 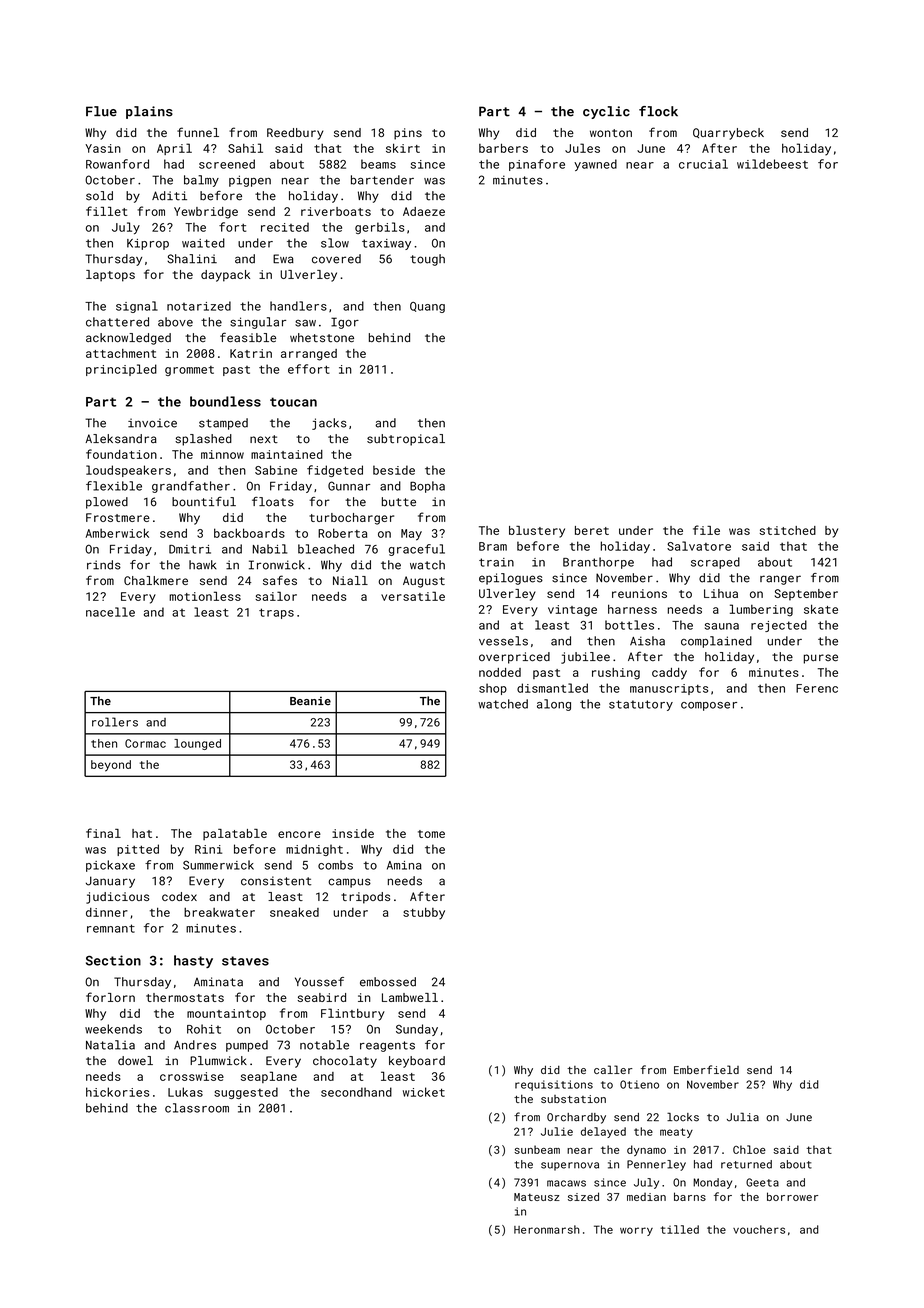 What do you see at coordinates (547, 1229) in the screenshot?
I see `Heronmarsh` at bounding box center [547, 1229].
